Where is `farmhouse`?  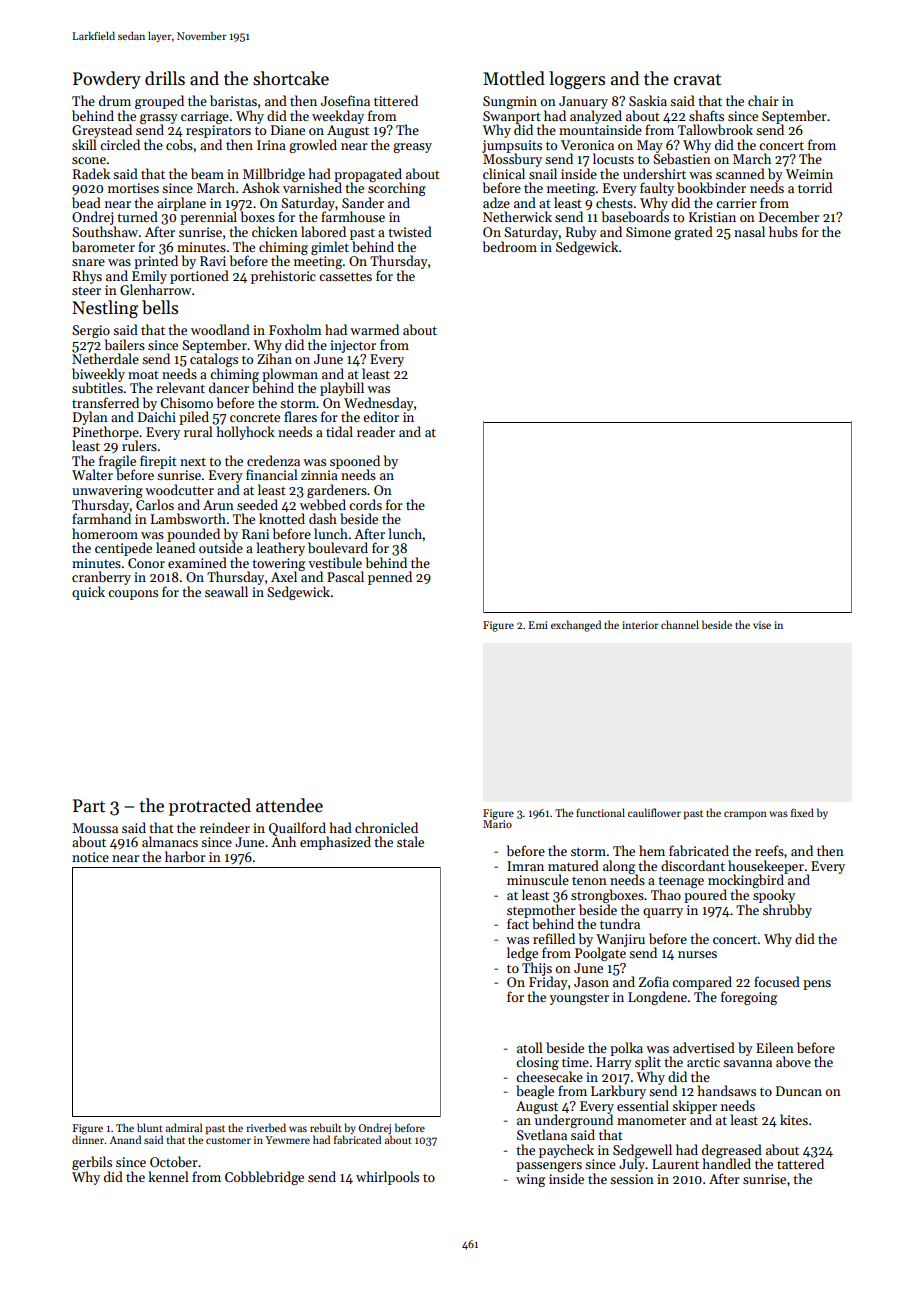
farmhouse is located at coordinates (353, 216).
